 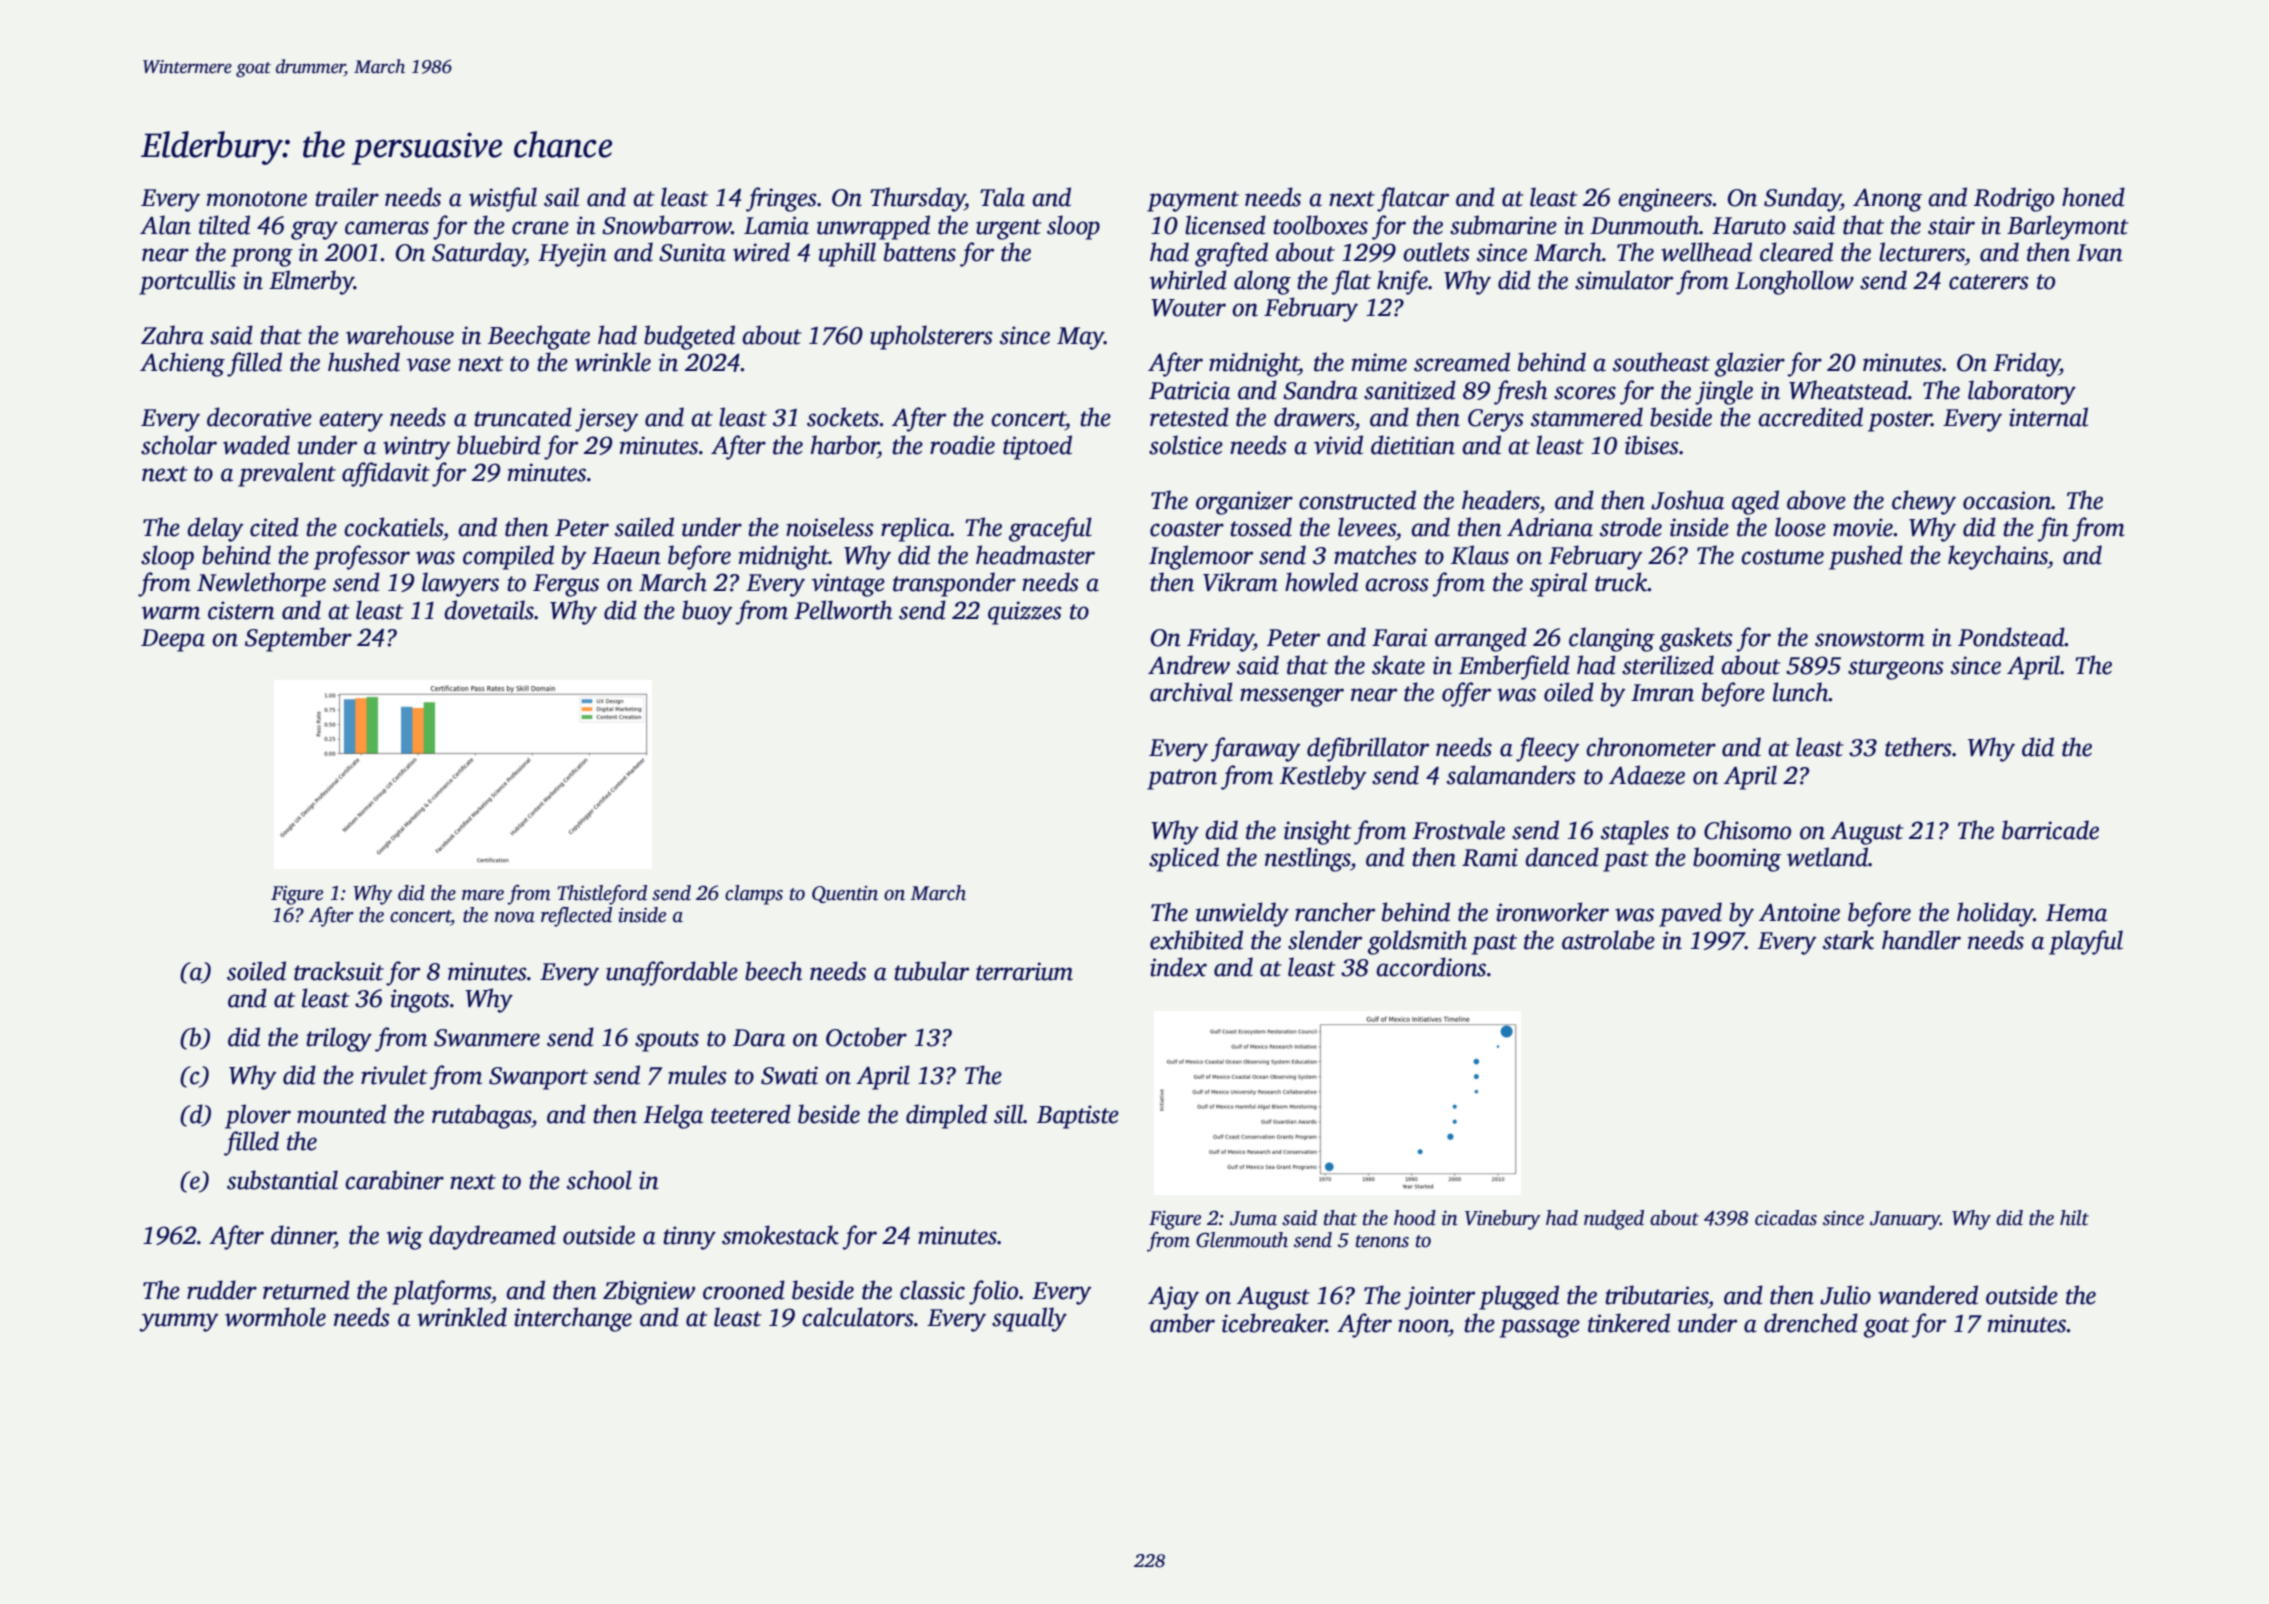 What do you see at coordinates (573, 1319) in the screenshot?
I see `interchange` at bounding box center [573, 1319].
